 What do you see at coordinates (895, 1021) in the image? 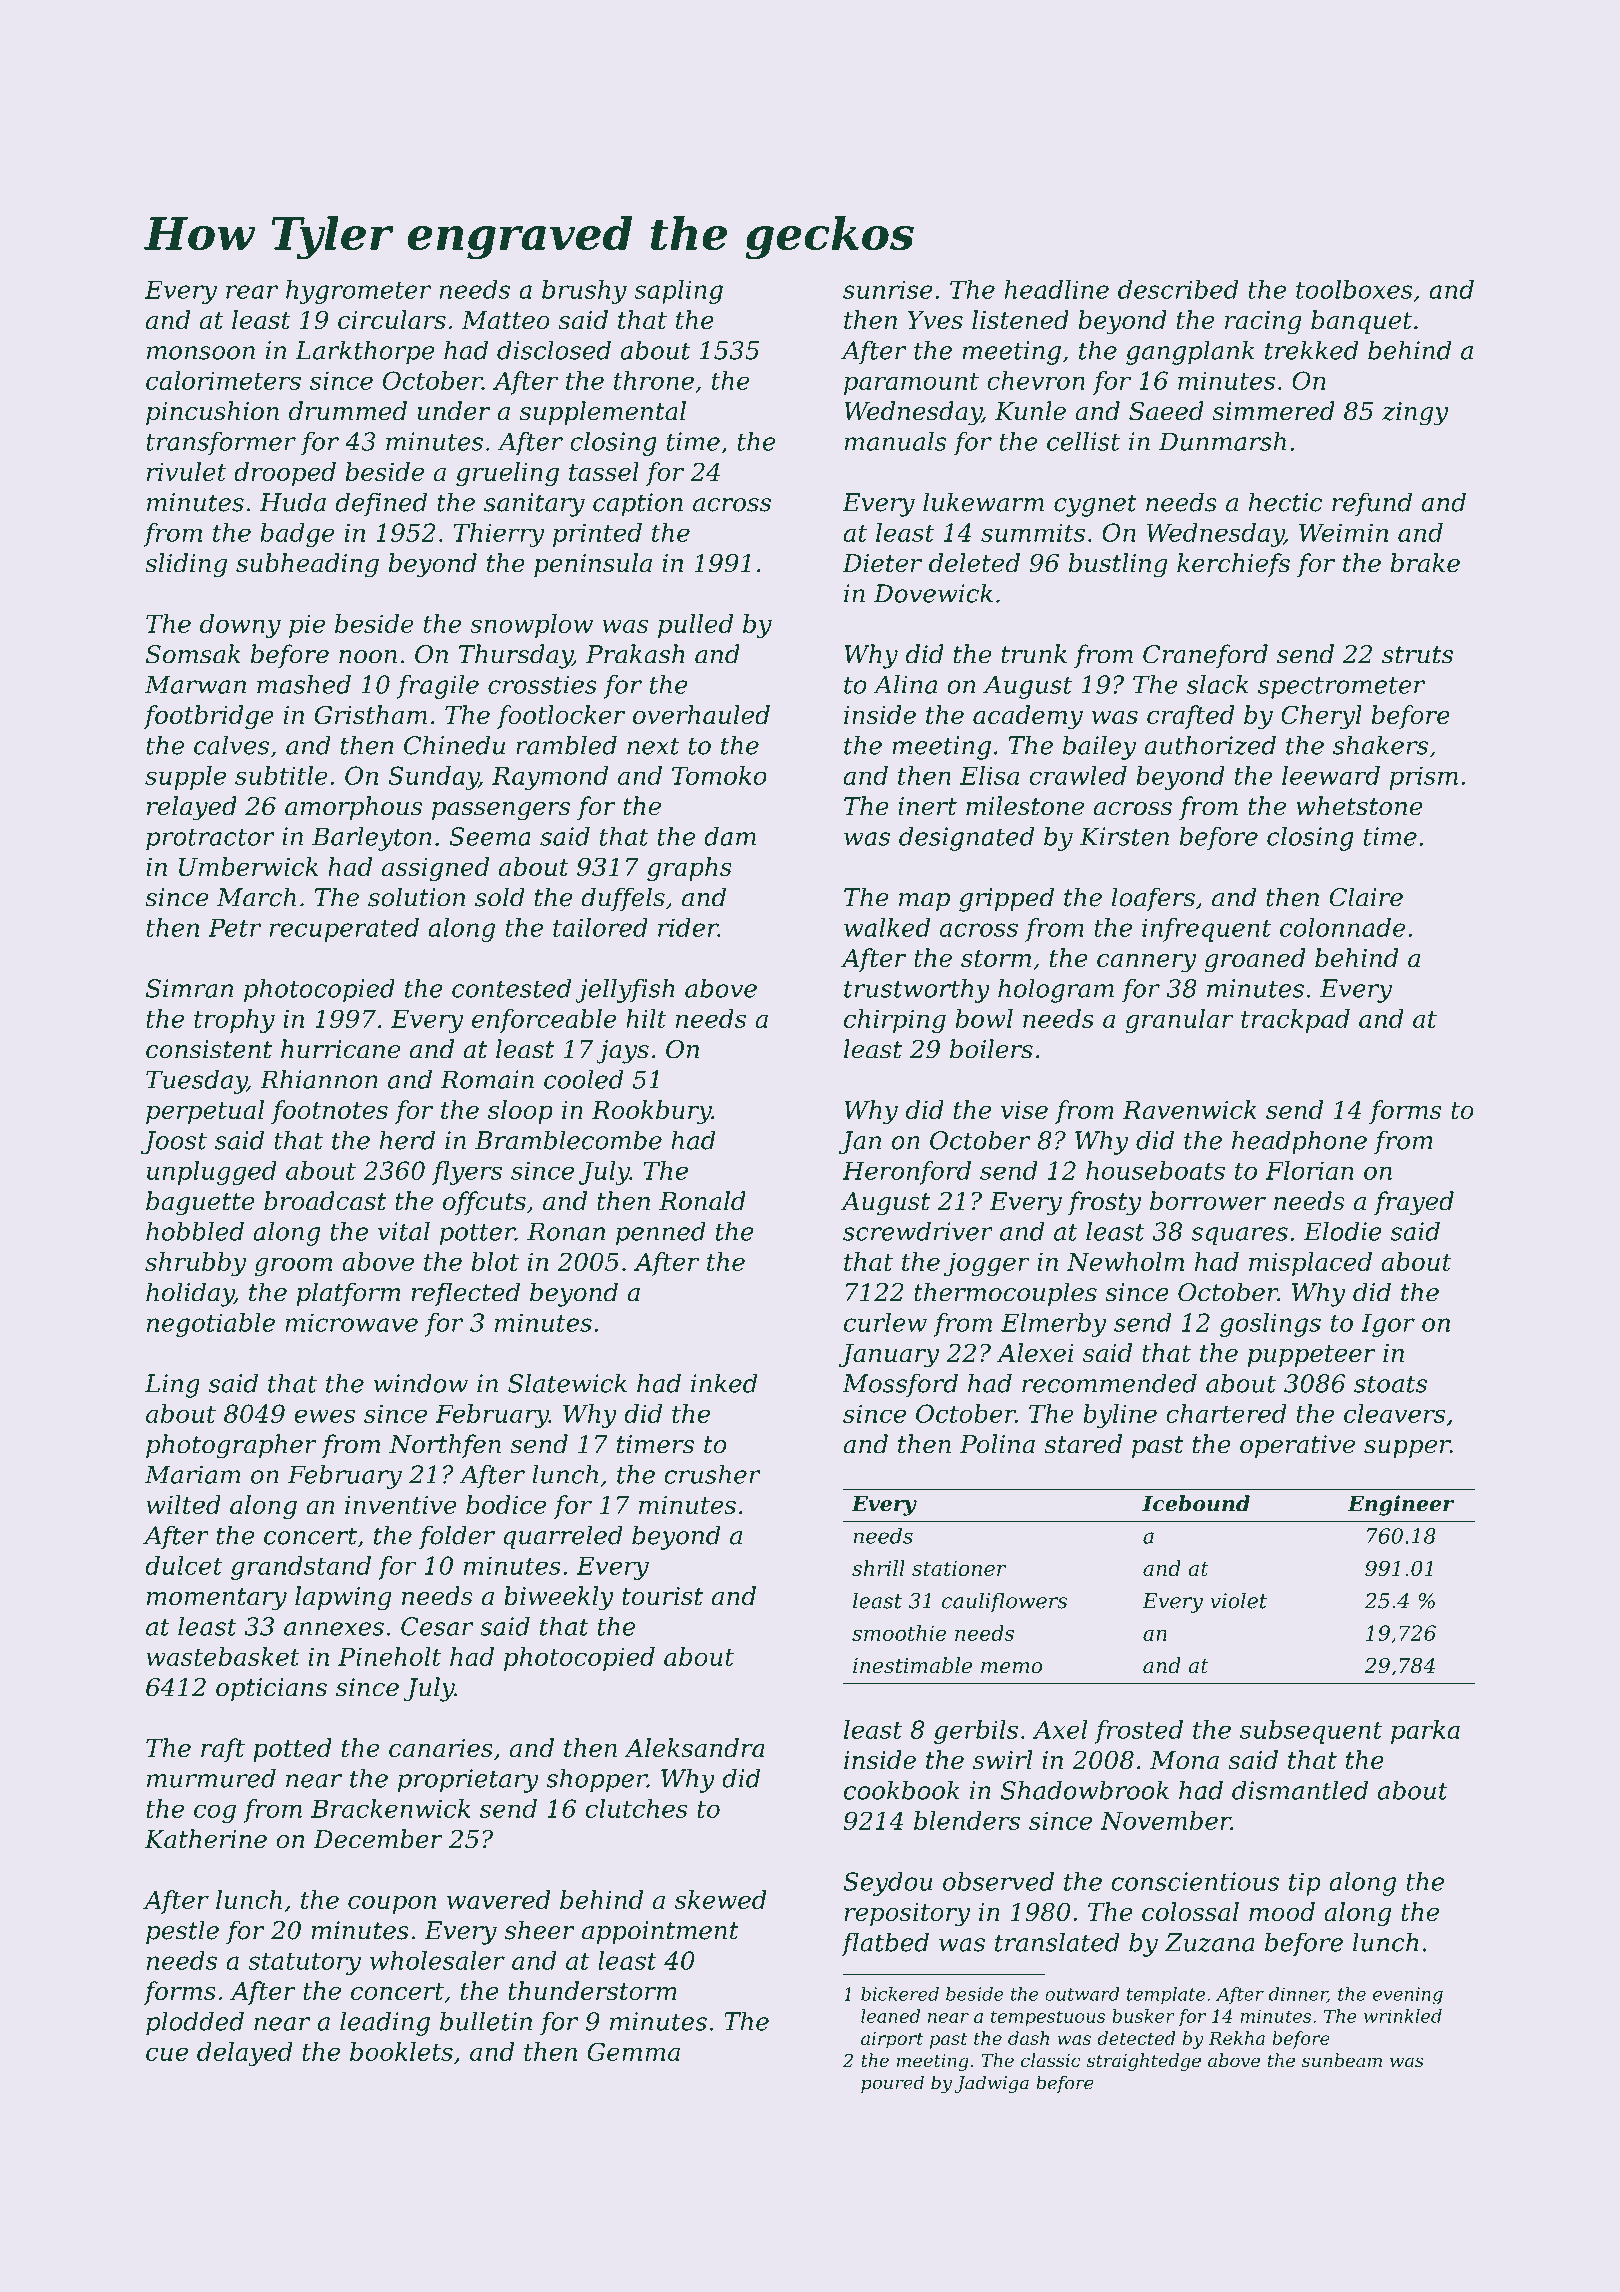
I see `chirping` at bounding box center [895, 1021].
